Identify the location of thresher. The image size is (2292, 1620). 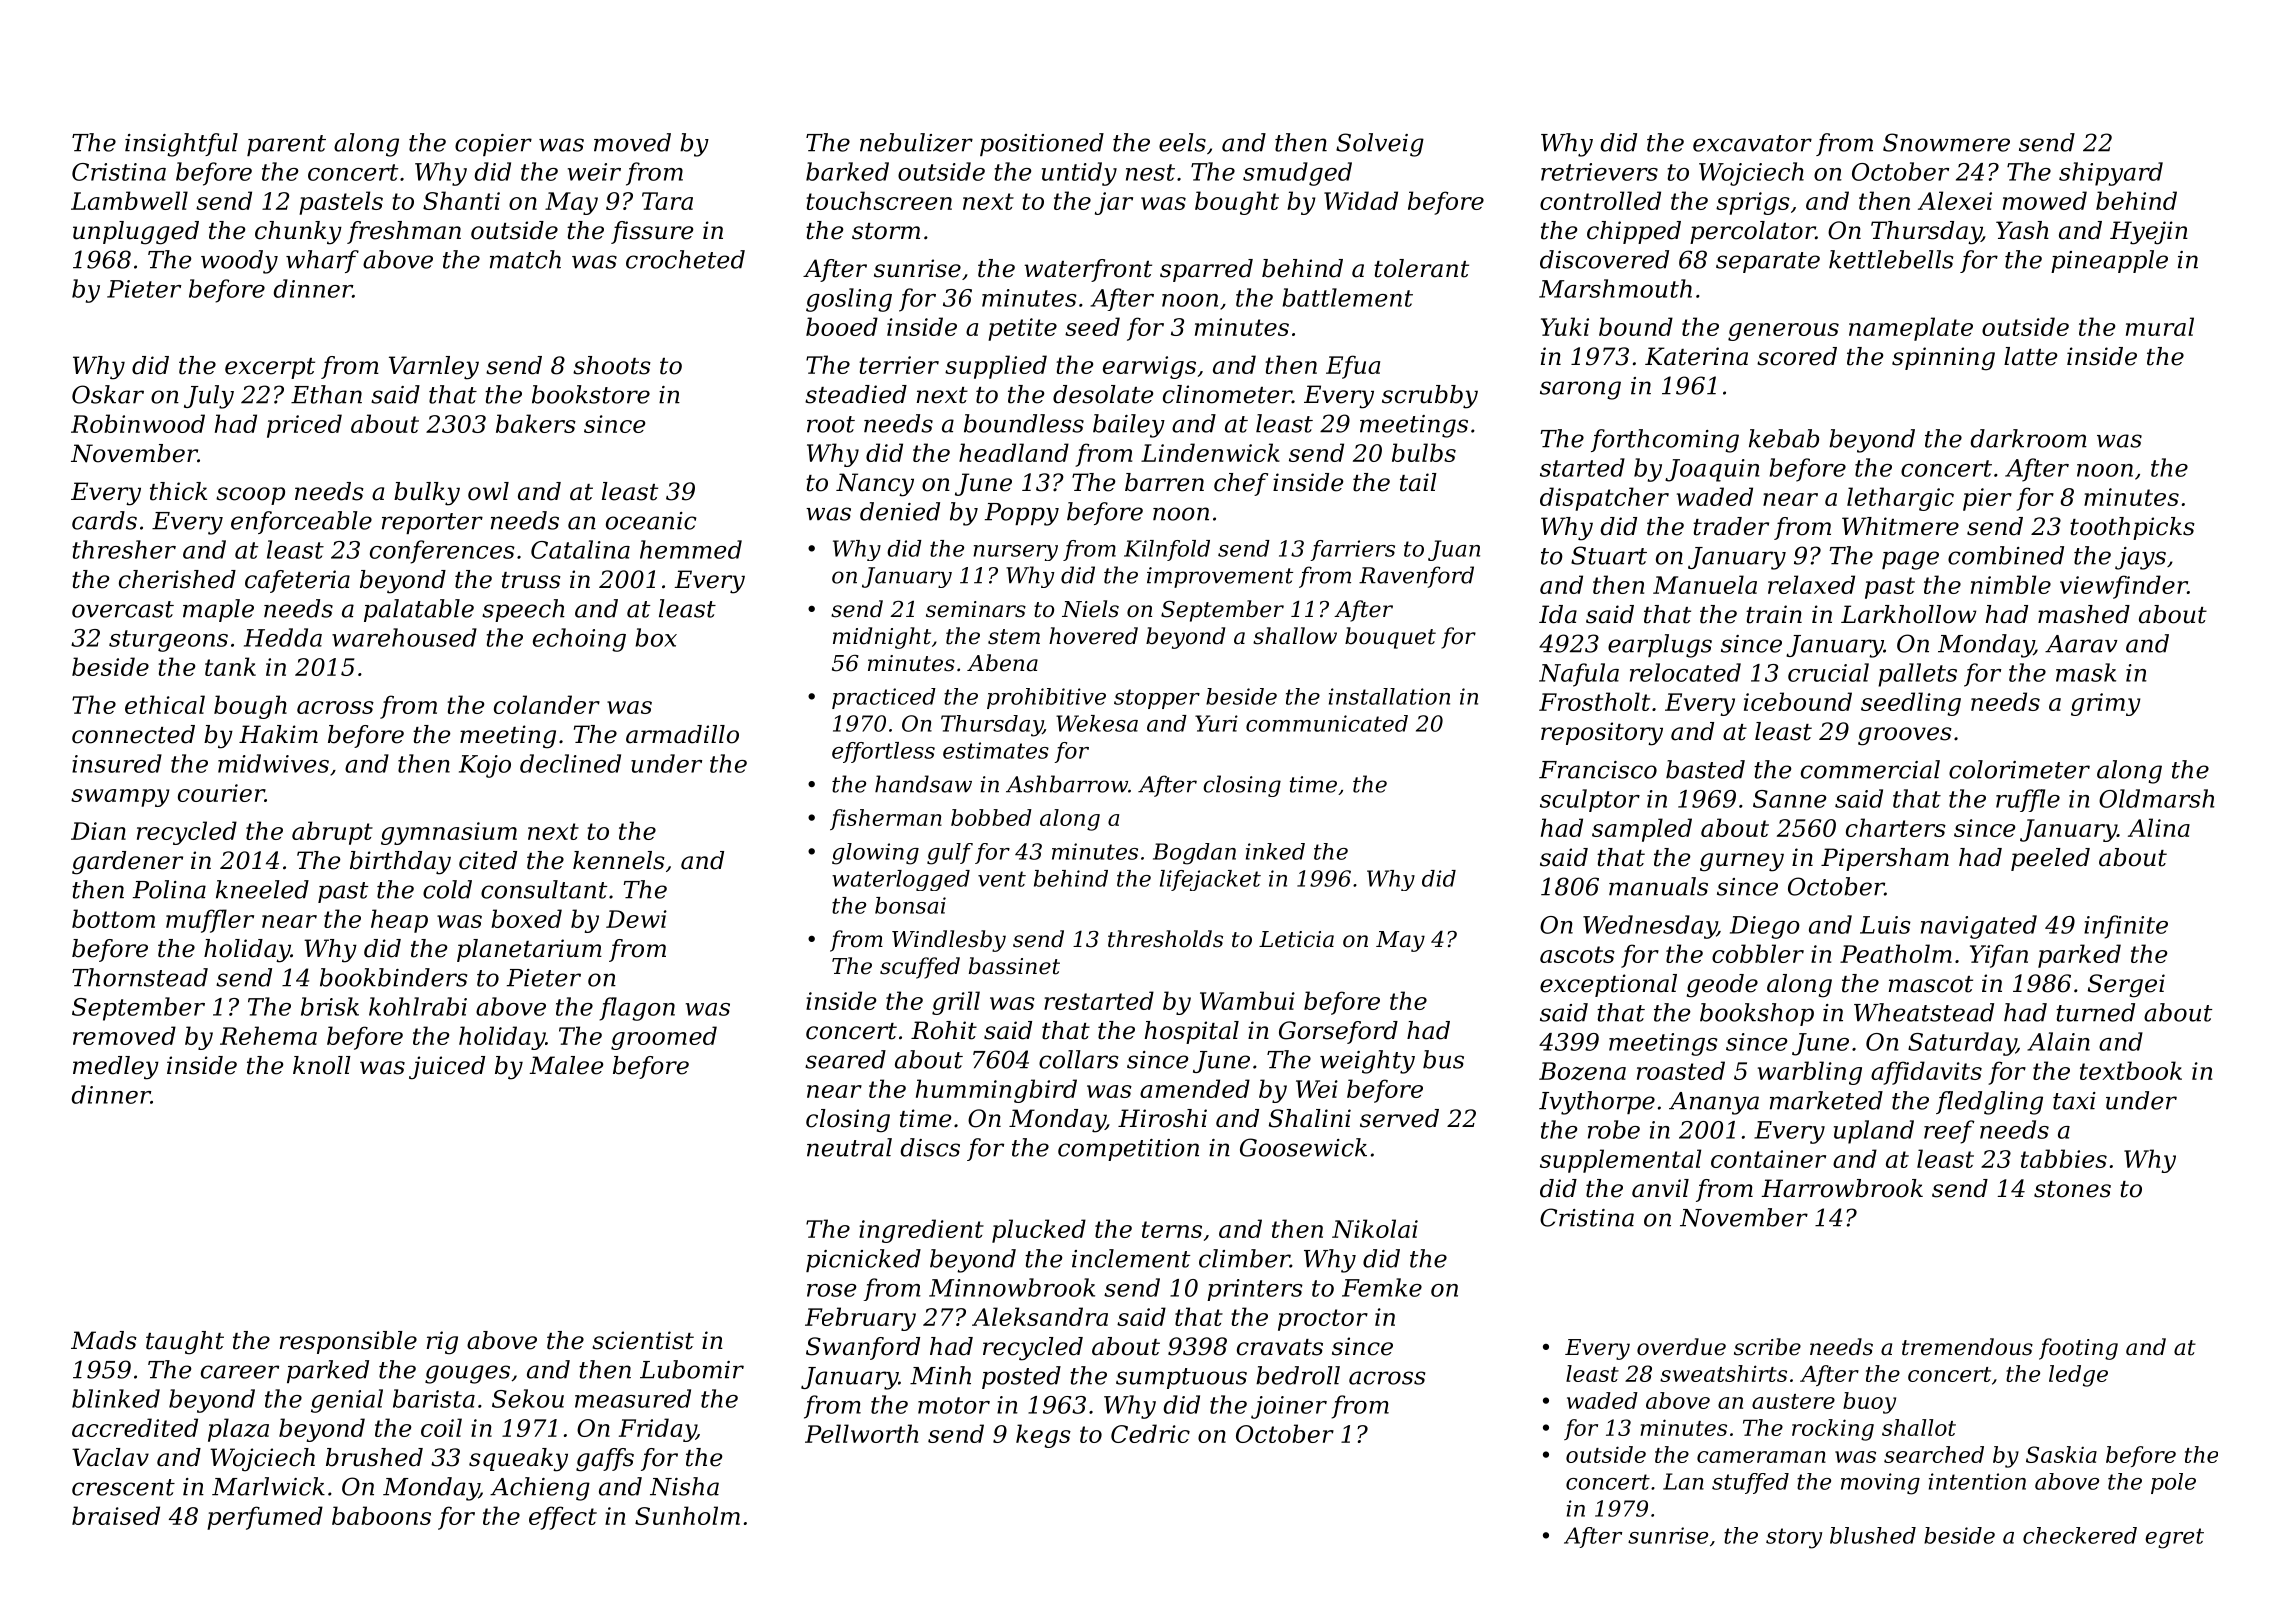
(124, 549).
